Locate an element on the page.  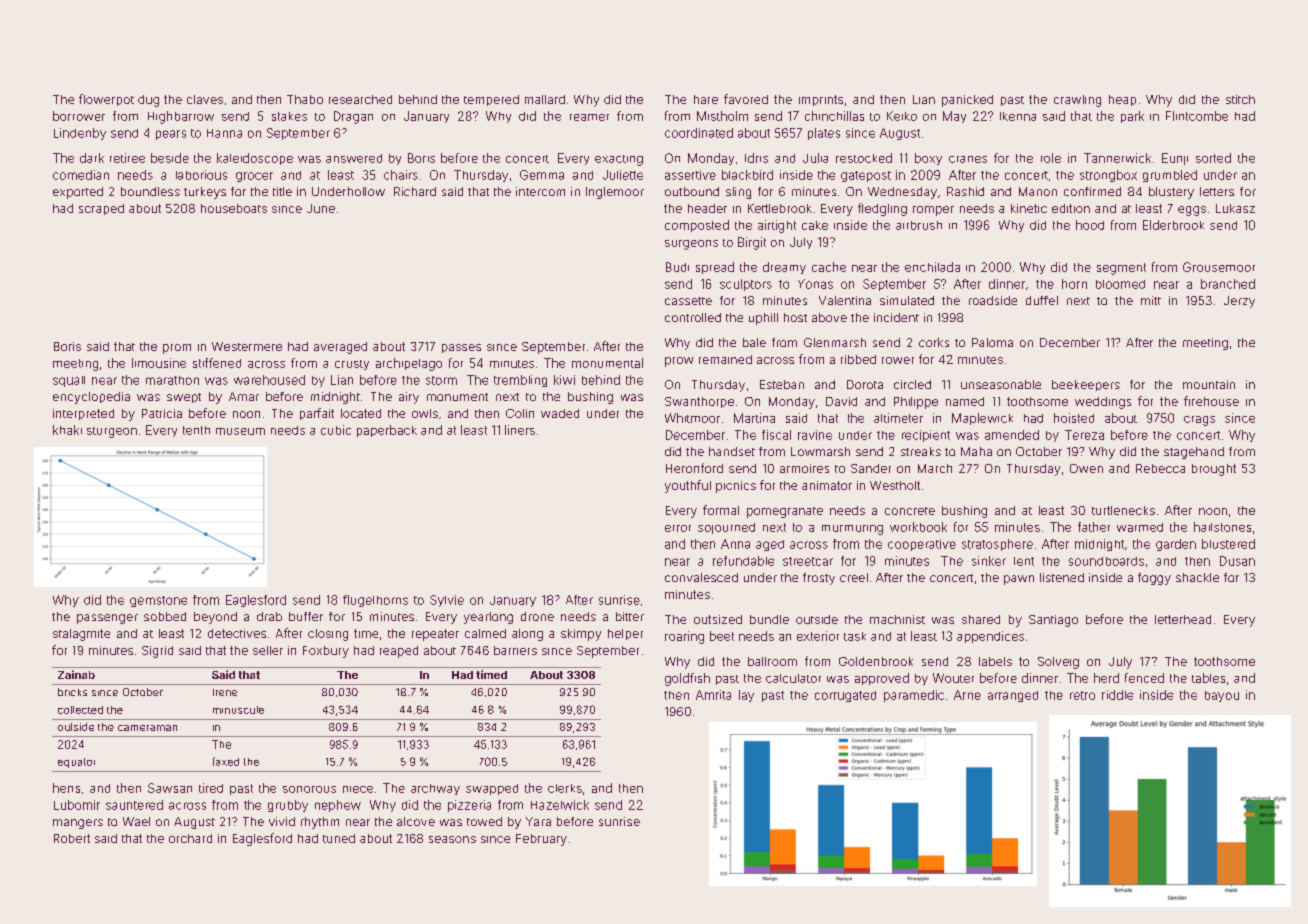
fenced is located at coordinates (1144, 678).
